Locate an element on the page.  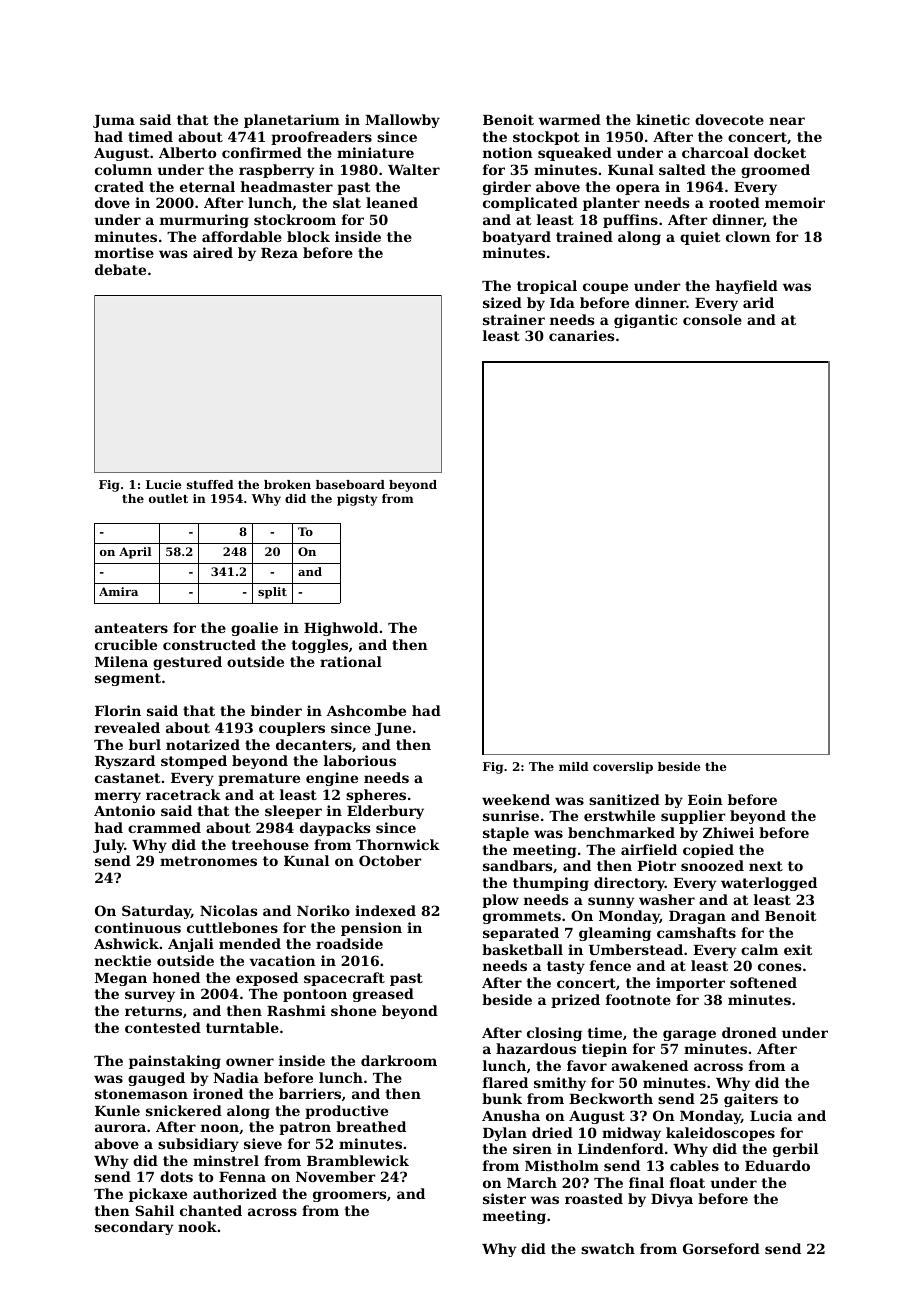
ironed is located at coordinates (218, 1093).
